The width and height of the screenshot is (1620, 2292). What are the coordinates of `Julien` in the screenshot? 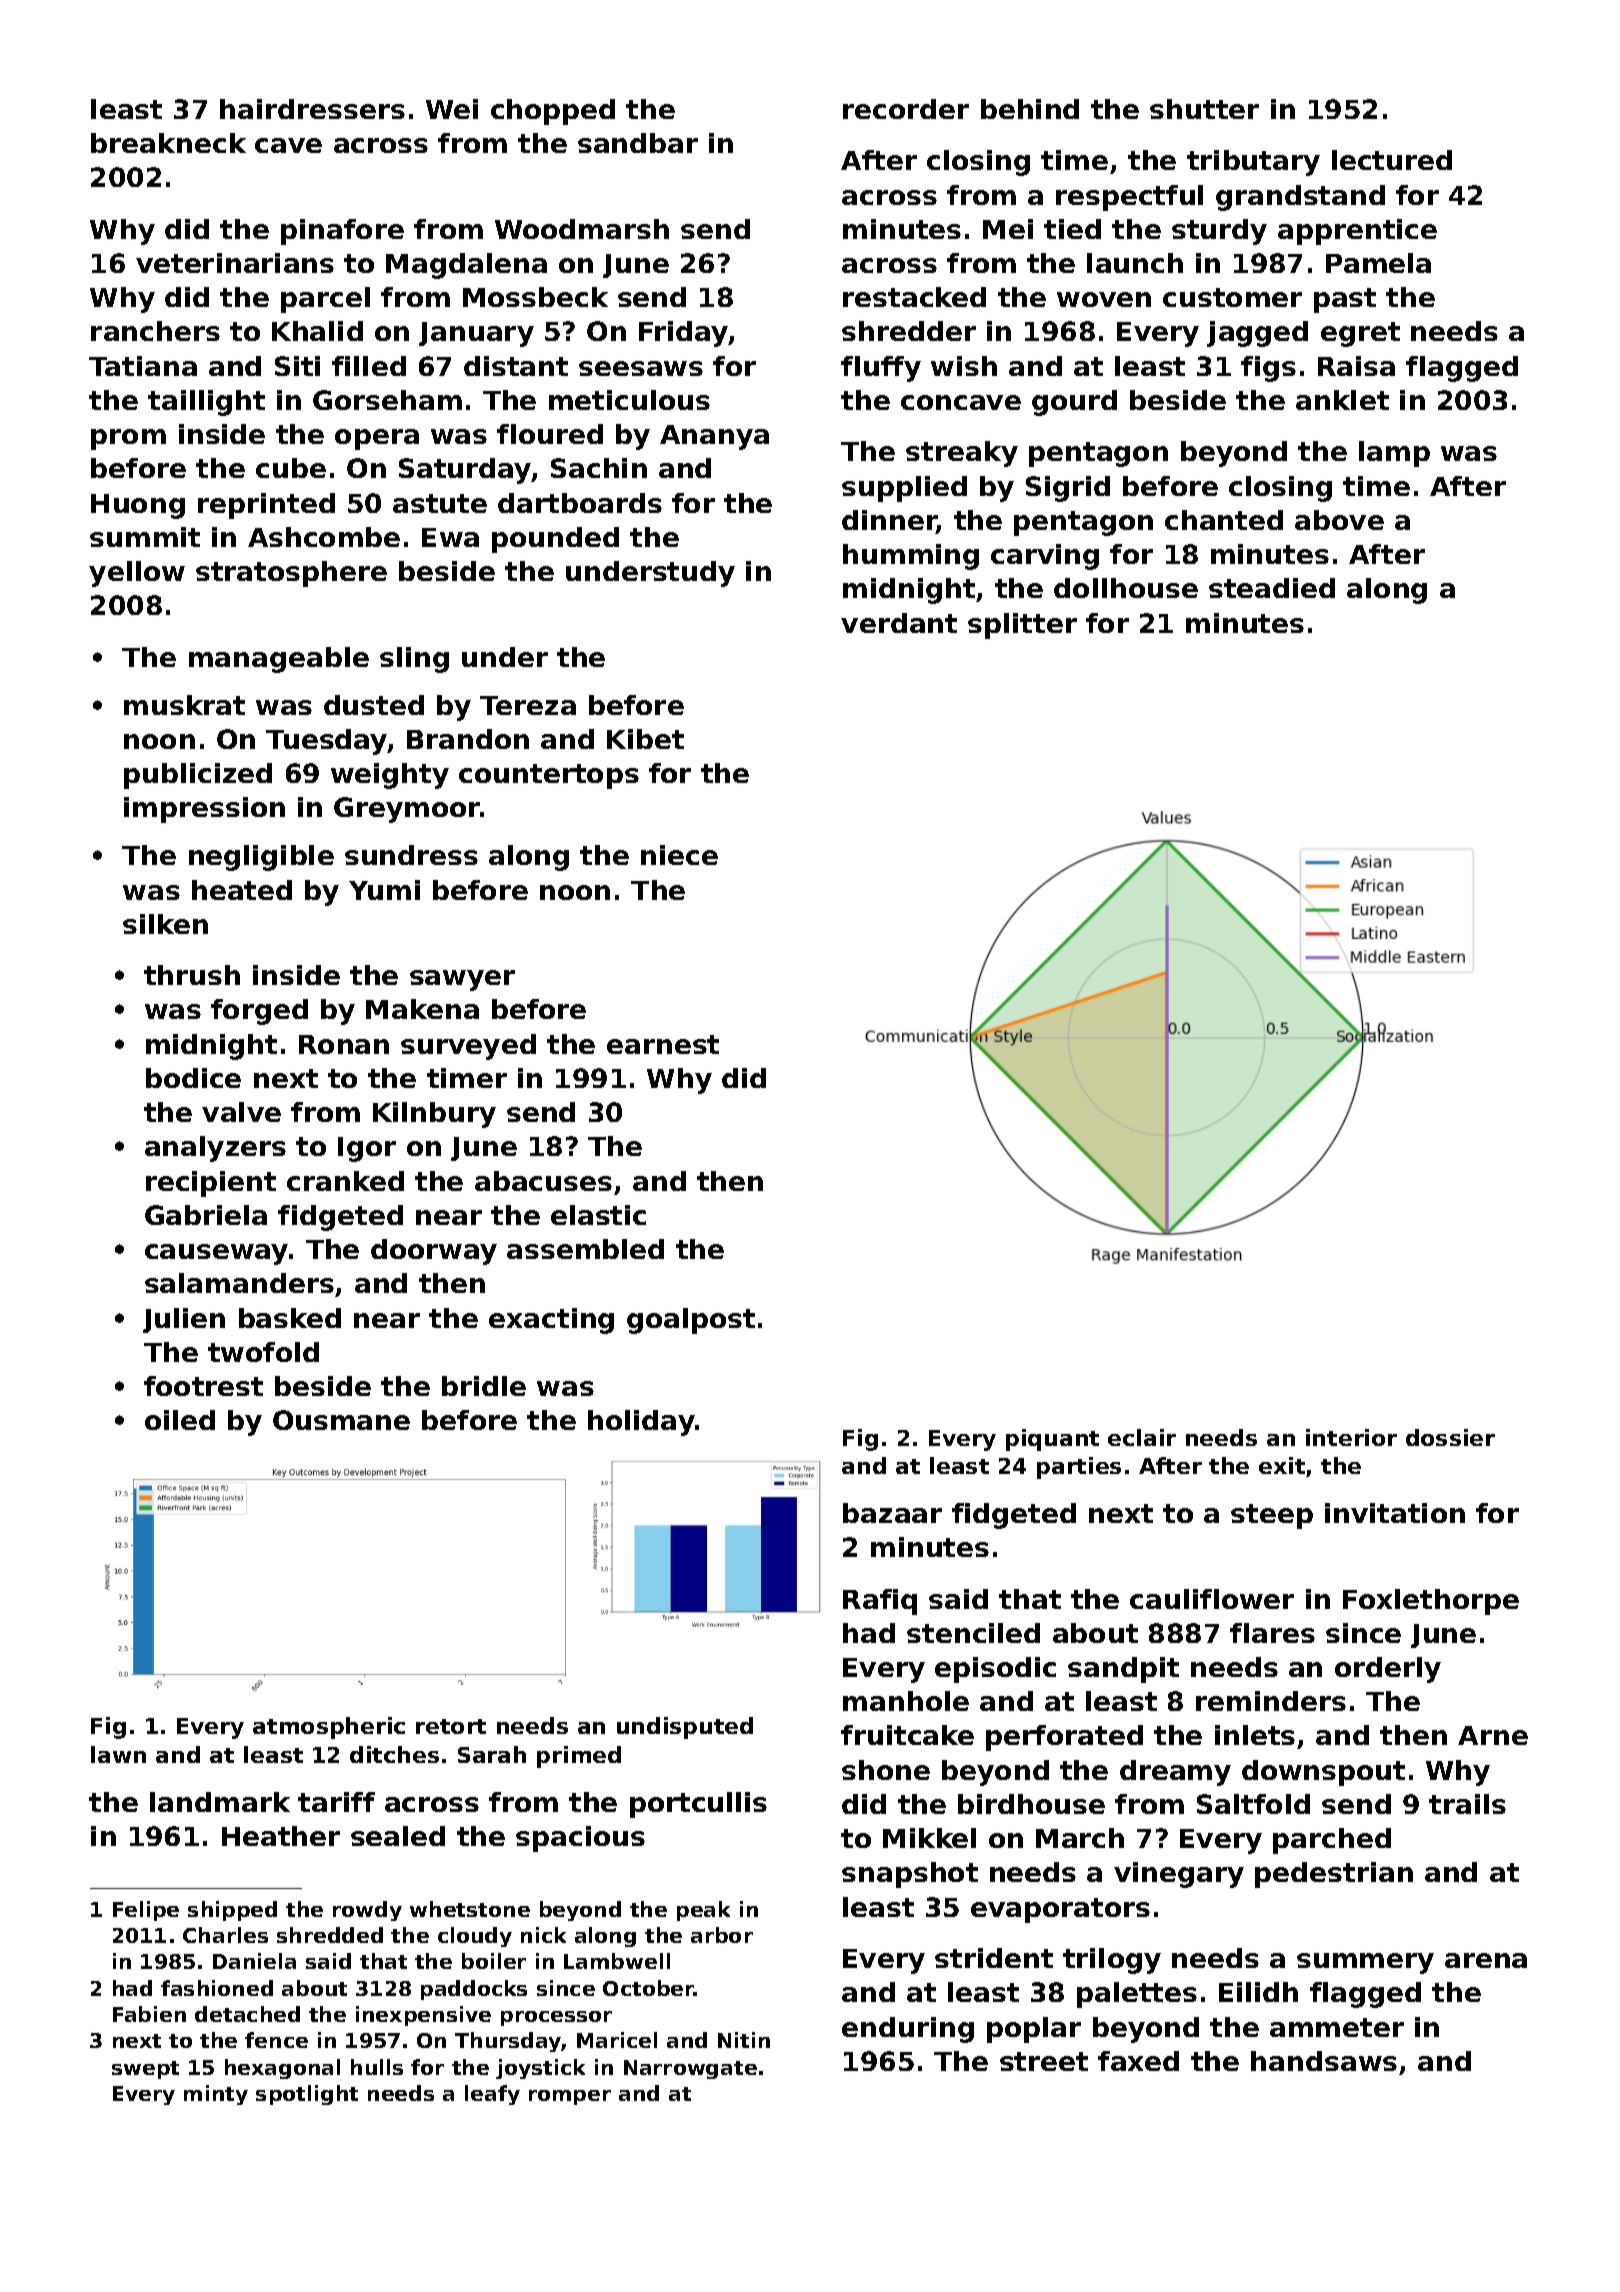 It's located at (184, 1320).
